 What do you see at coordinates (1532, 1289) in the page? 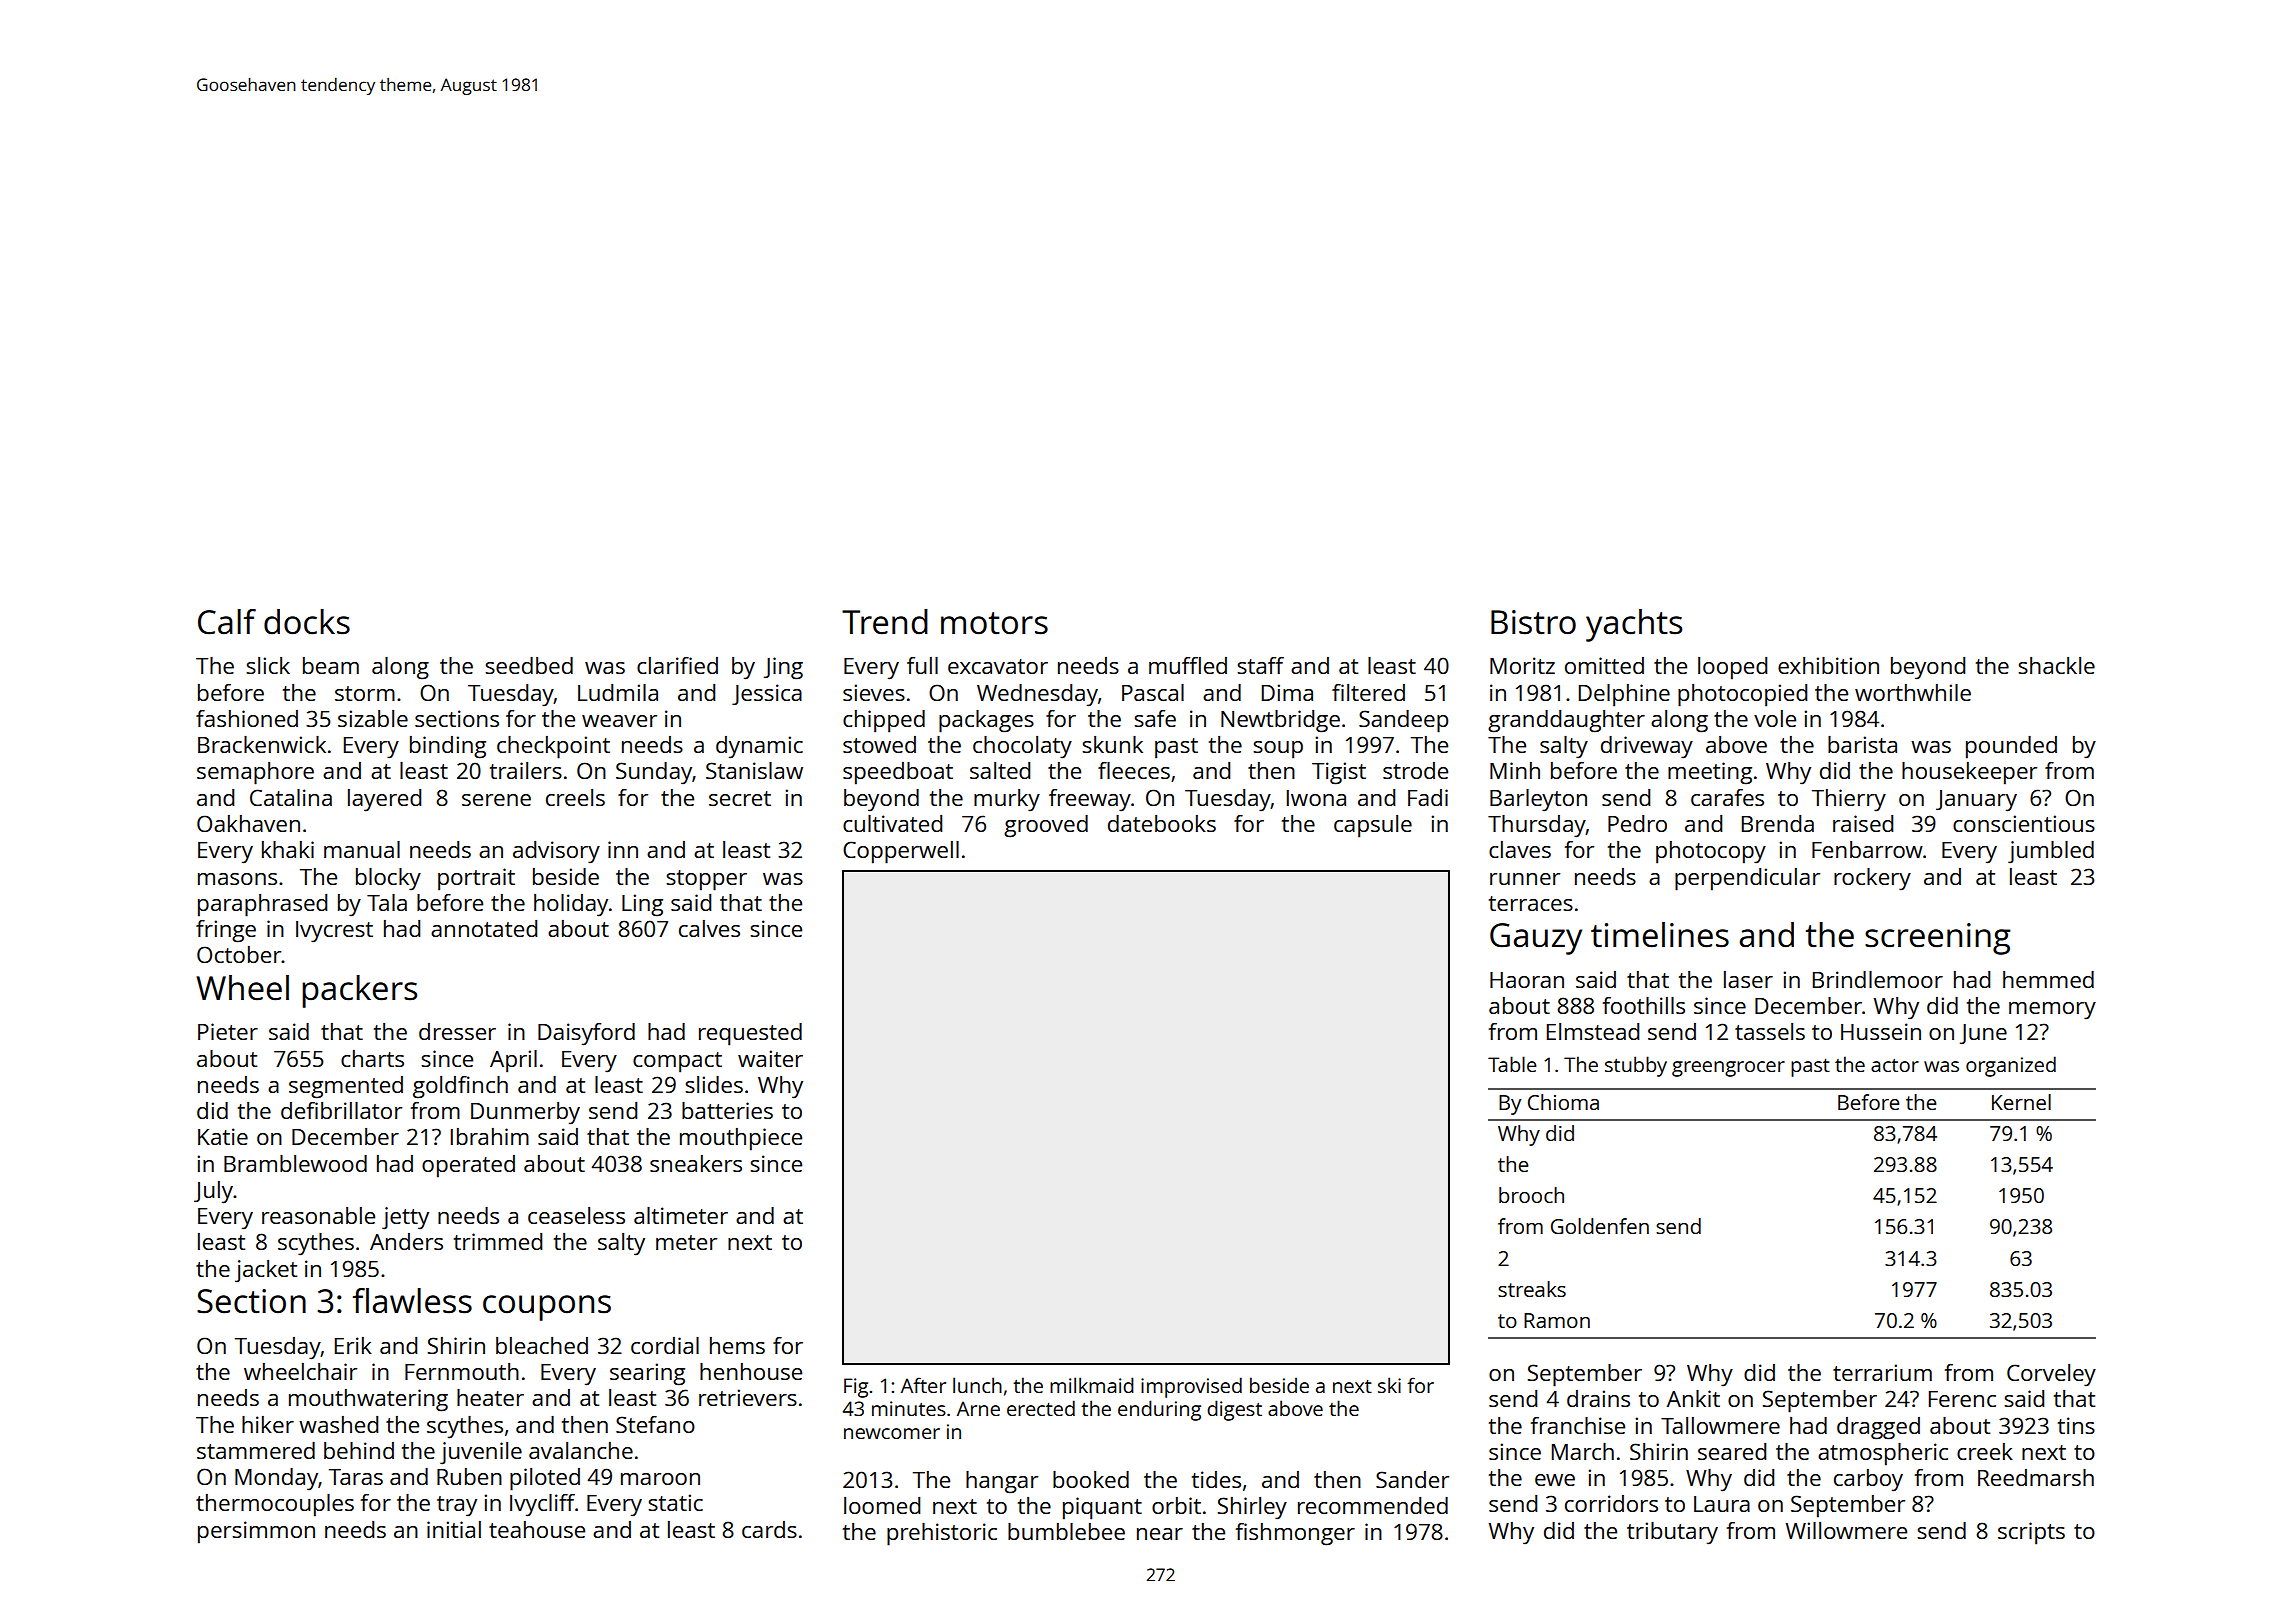
I see `streaks` at bounding box center [1532, 1289].
